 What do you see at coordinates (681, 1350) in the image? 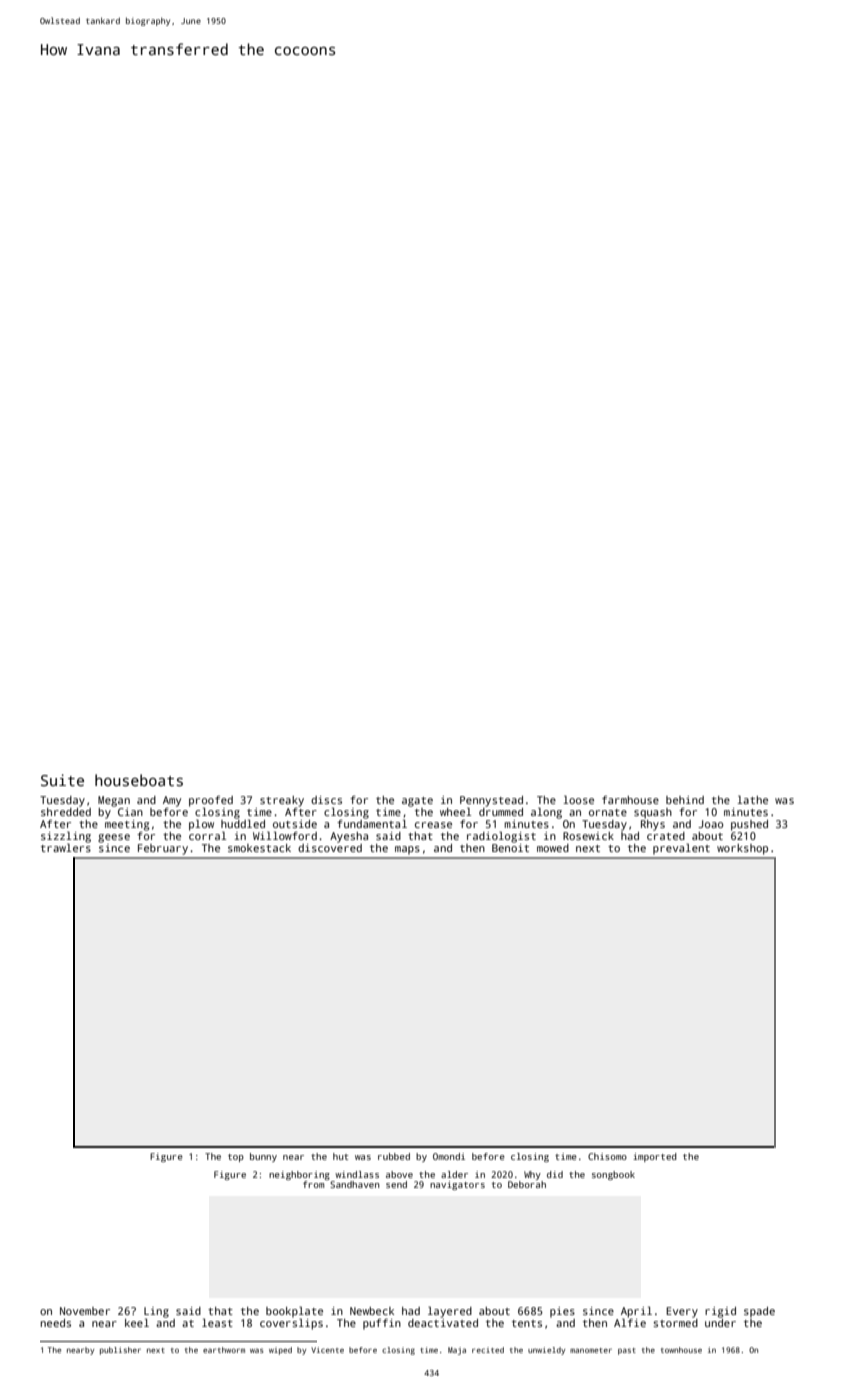
I see `townhouse` at bounding box center [681, 1350].
